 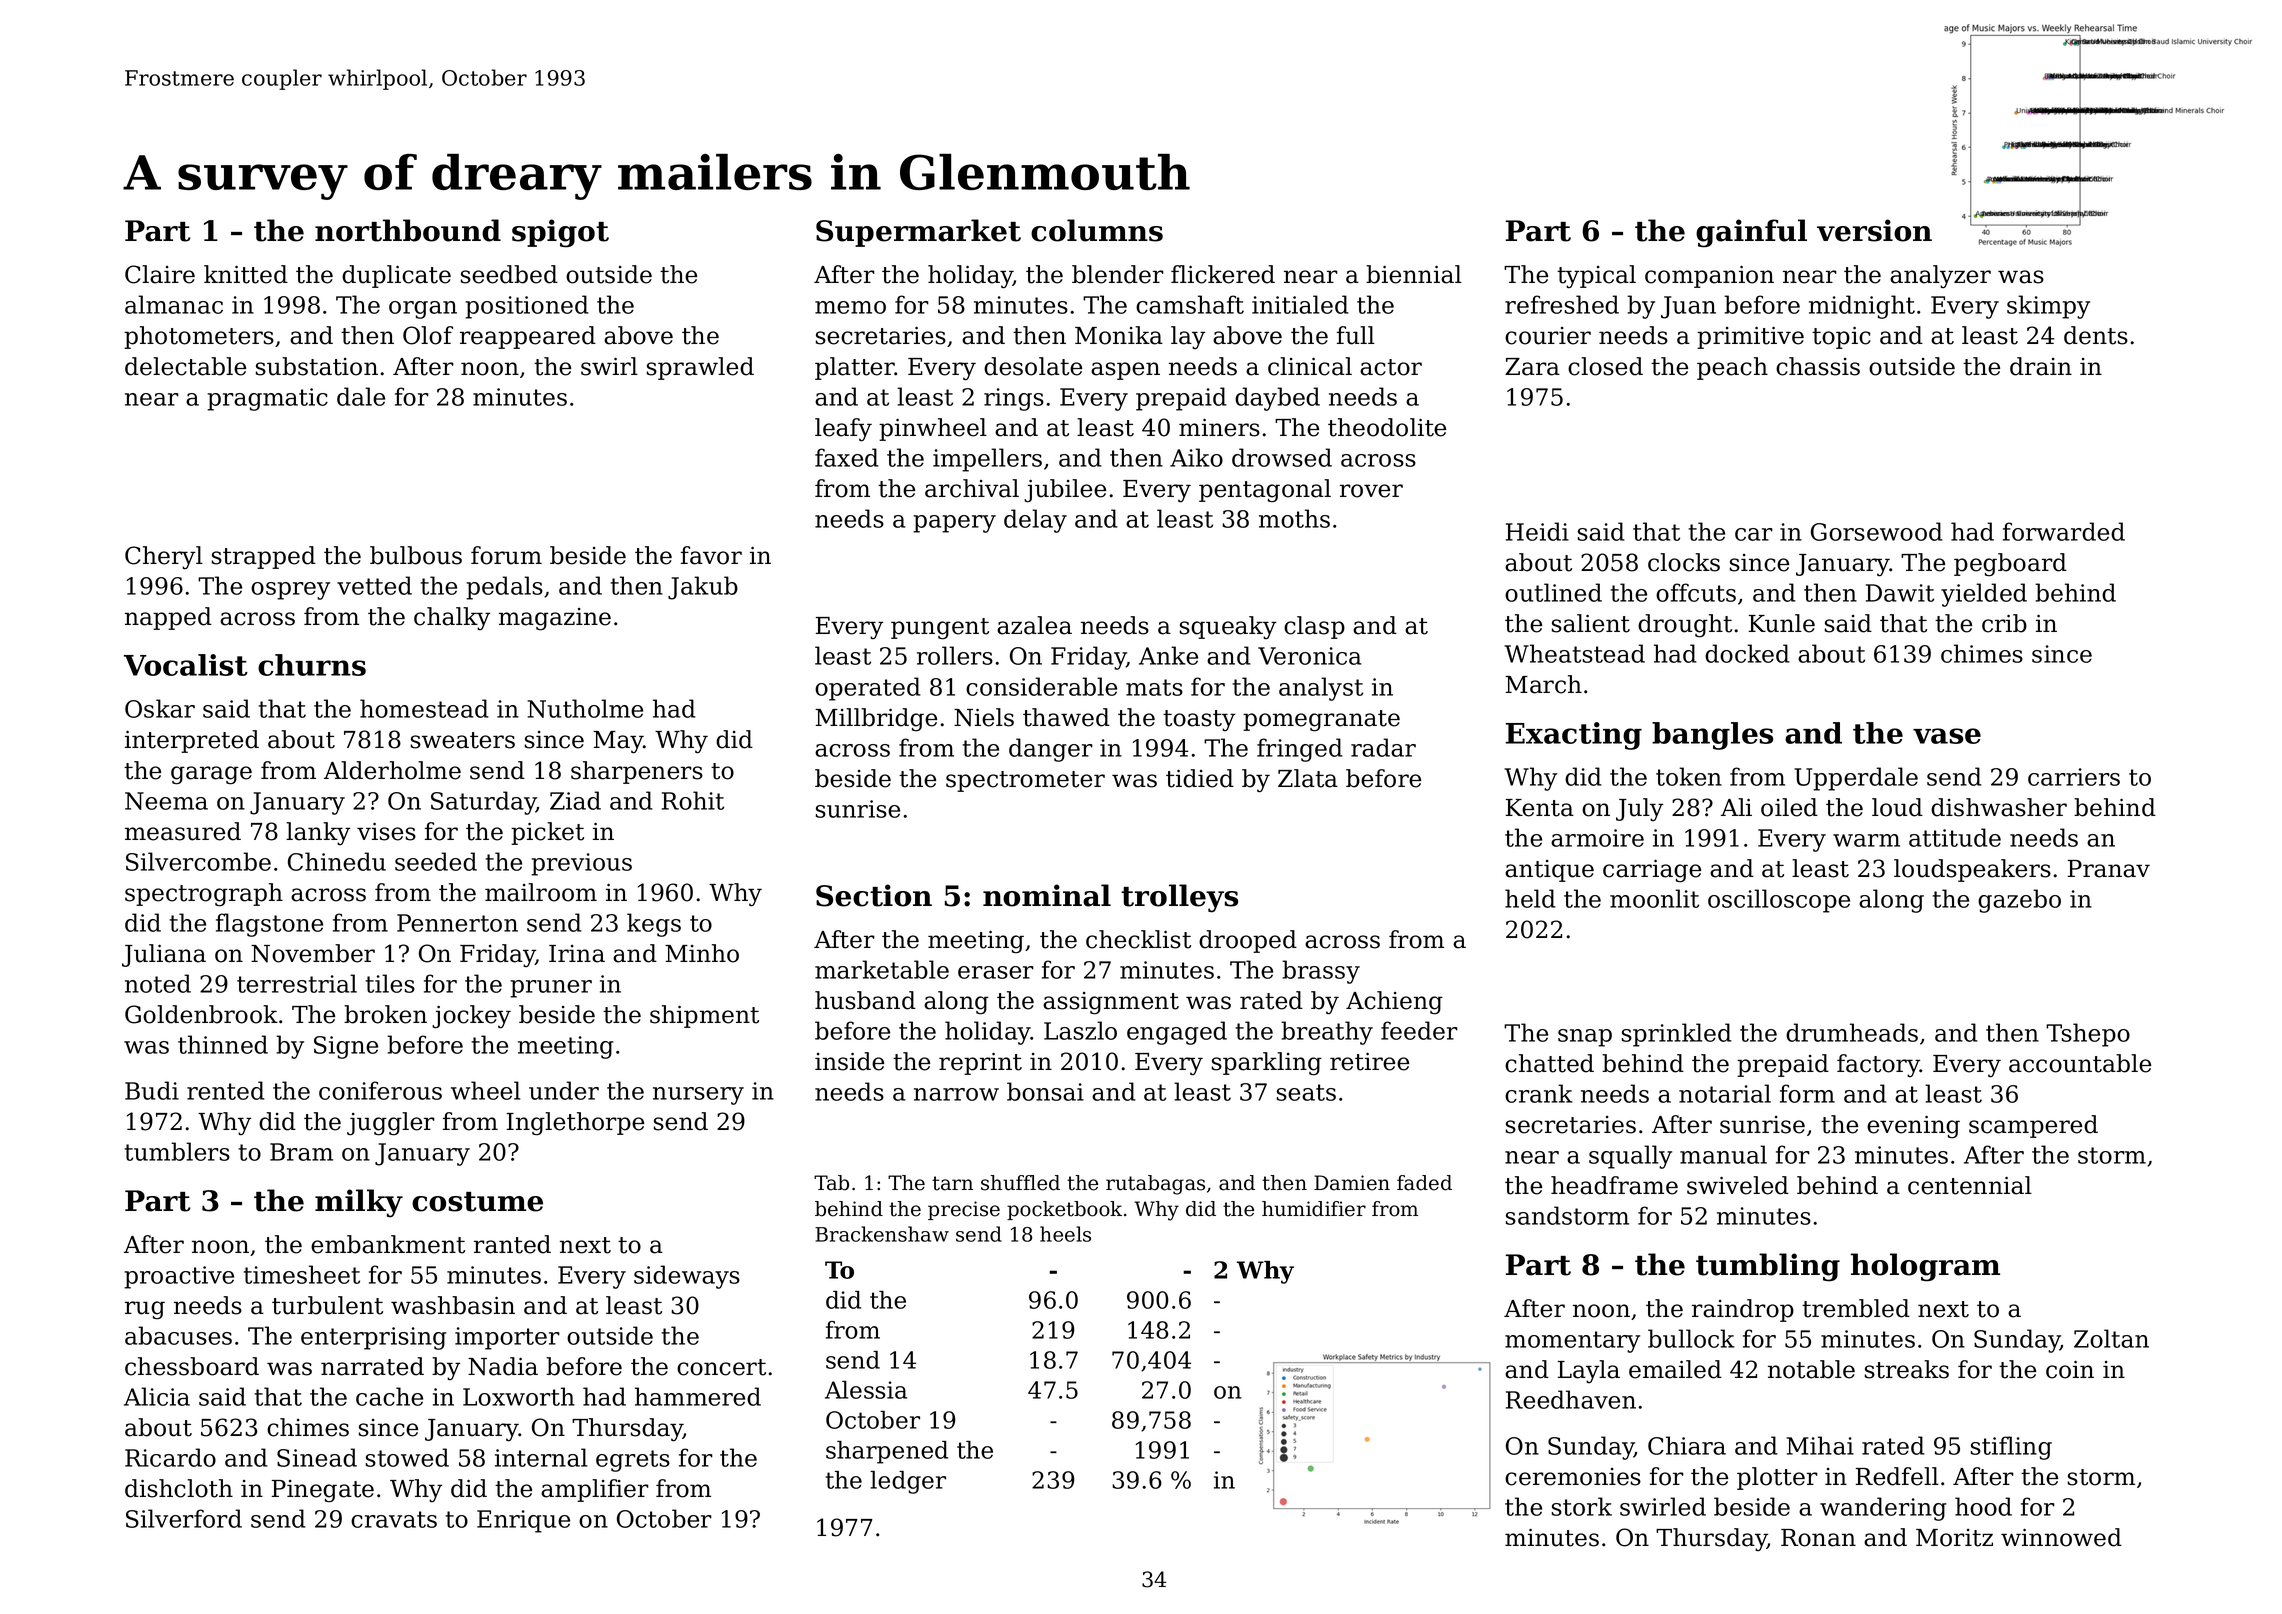 What do you see at coordinates (1874, 230) in the screenshot?
I see `version` at bounding box center [1874, 230].
